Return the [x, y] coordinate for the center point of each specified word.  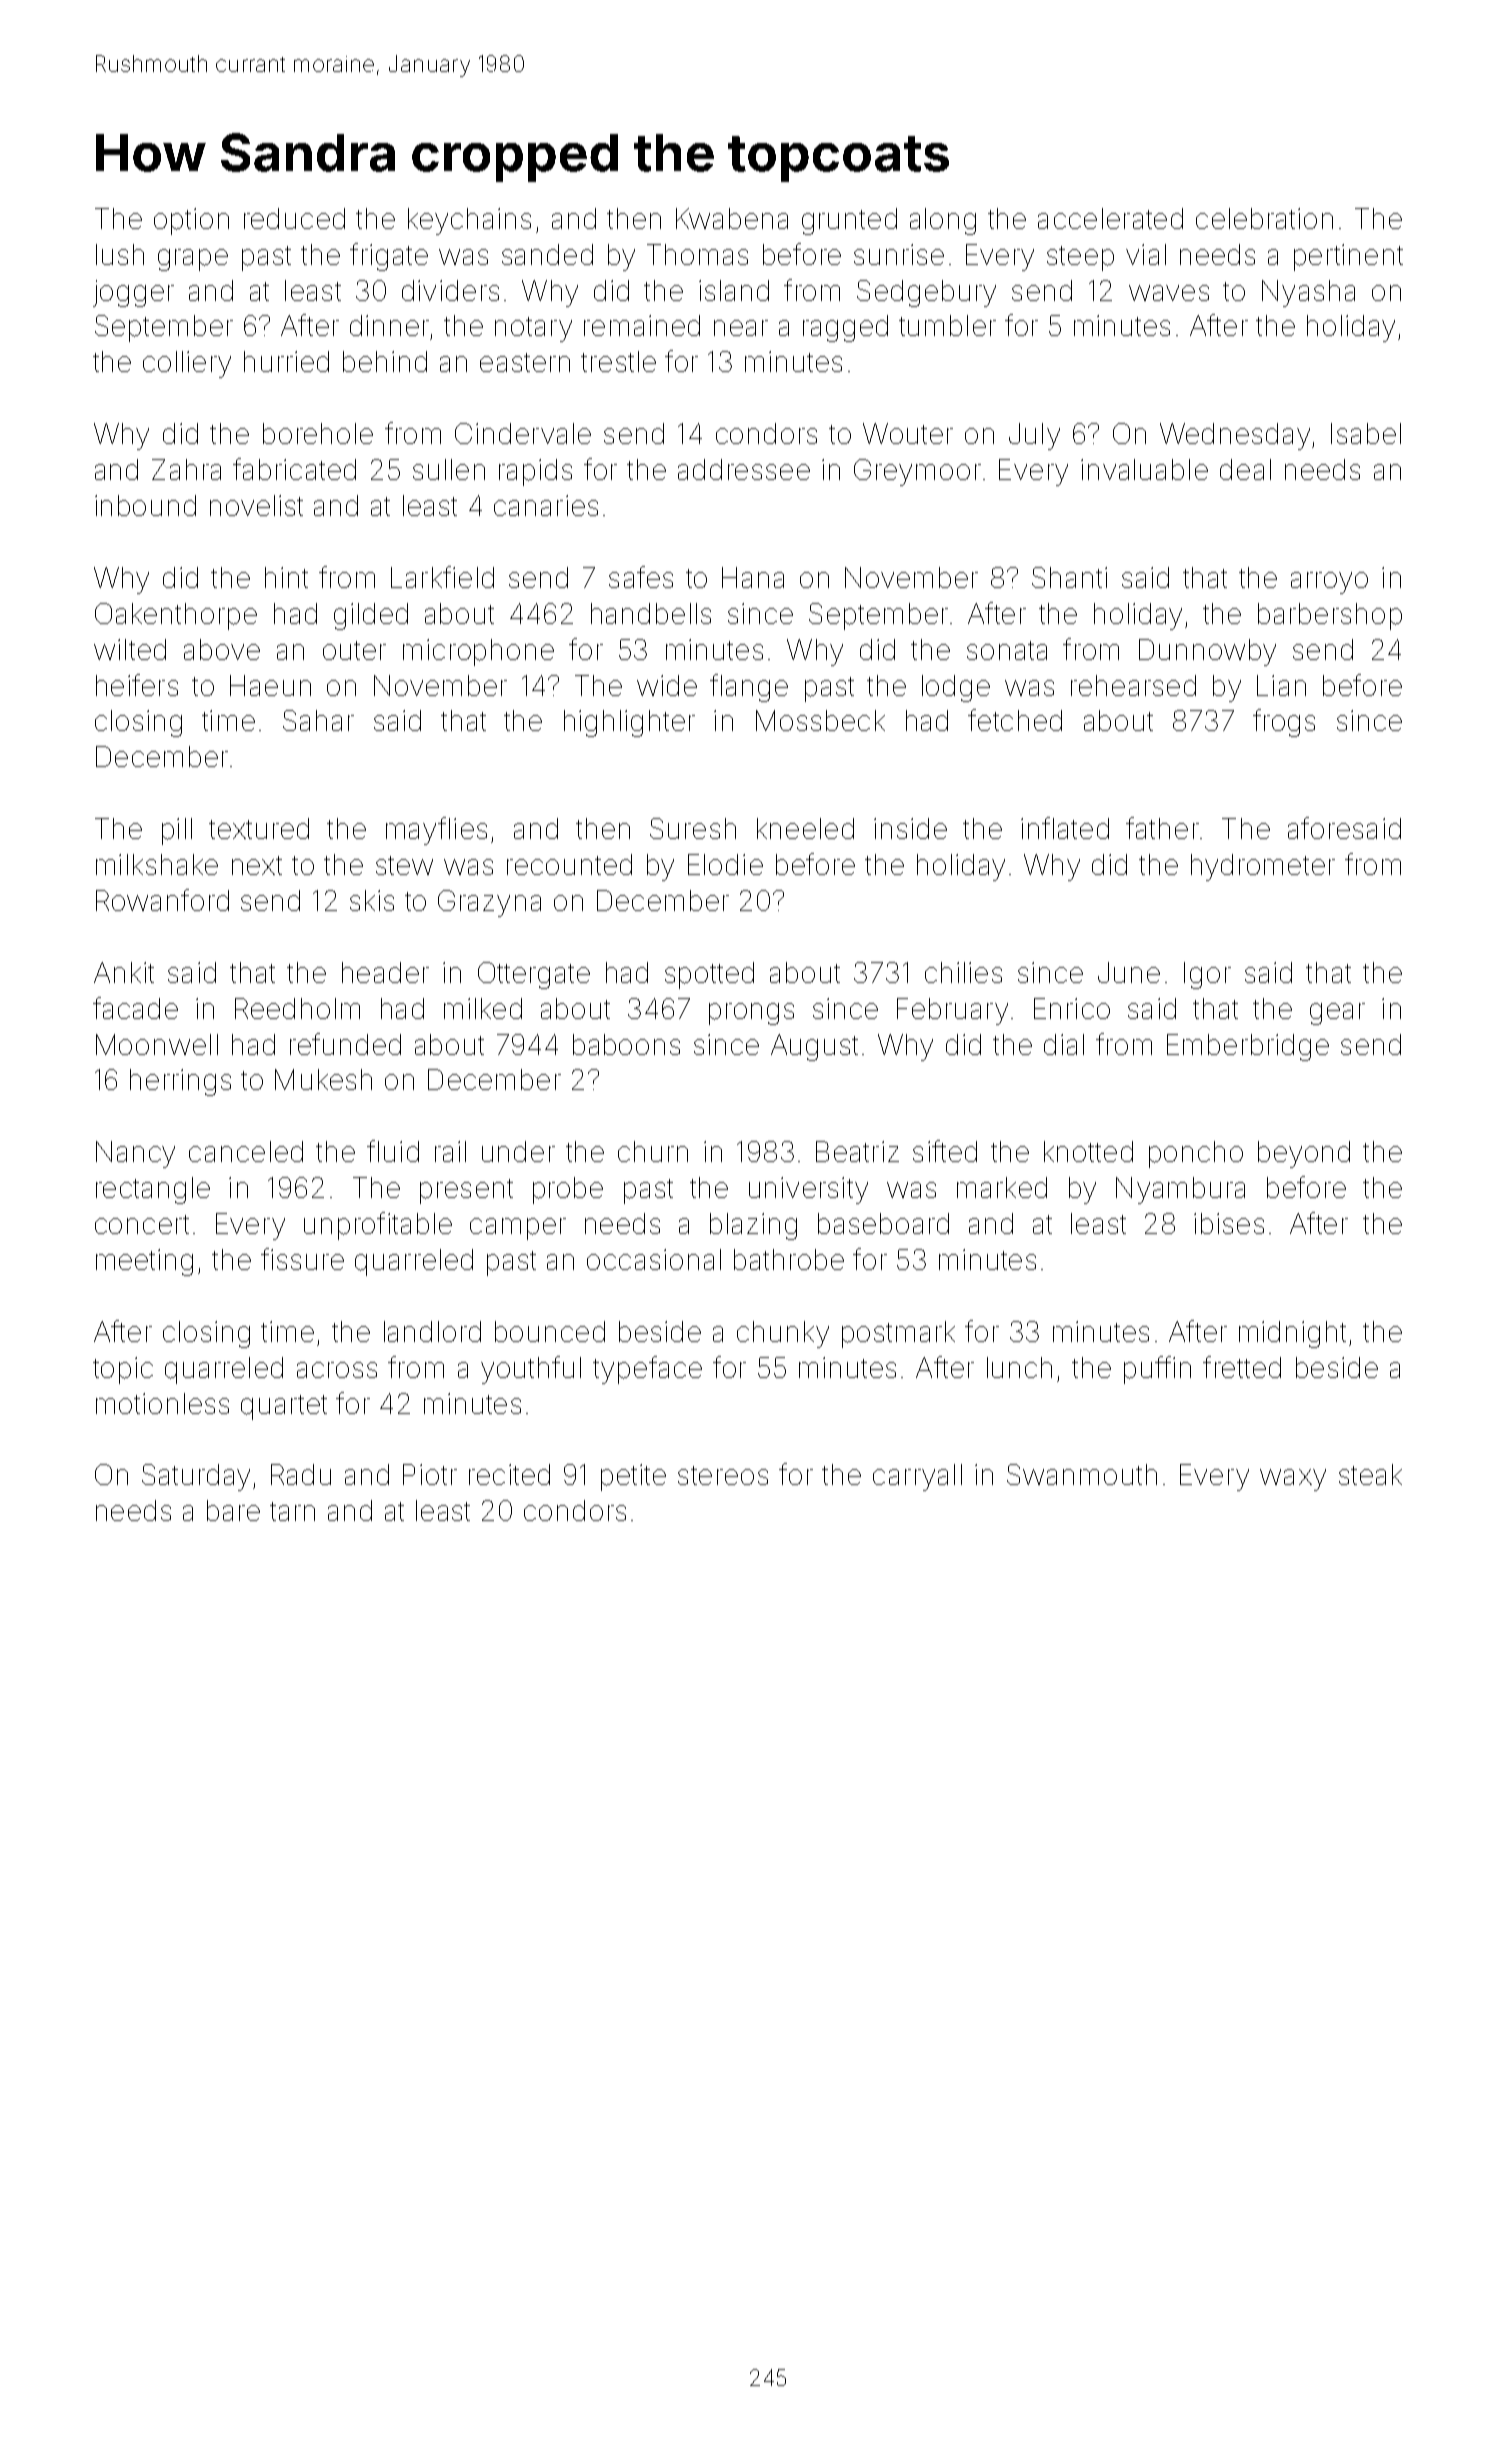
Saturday [196, 1477]
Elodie [725, 864]
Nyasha [1308, 293]
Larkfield [442, 577]
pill [177, 831]
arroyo [1329, 583]
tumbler [947, 325]
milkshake [157, 864]
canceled [246, 1151]
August [814, 1047]
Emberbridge [1248, 1047]
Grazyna [489, 903]
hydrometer [1263, 867]
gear [1337, 1014]
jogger [133, 293]
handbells [651, 613]
